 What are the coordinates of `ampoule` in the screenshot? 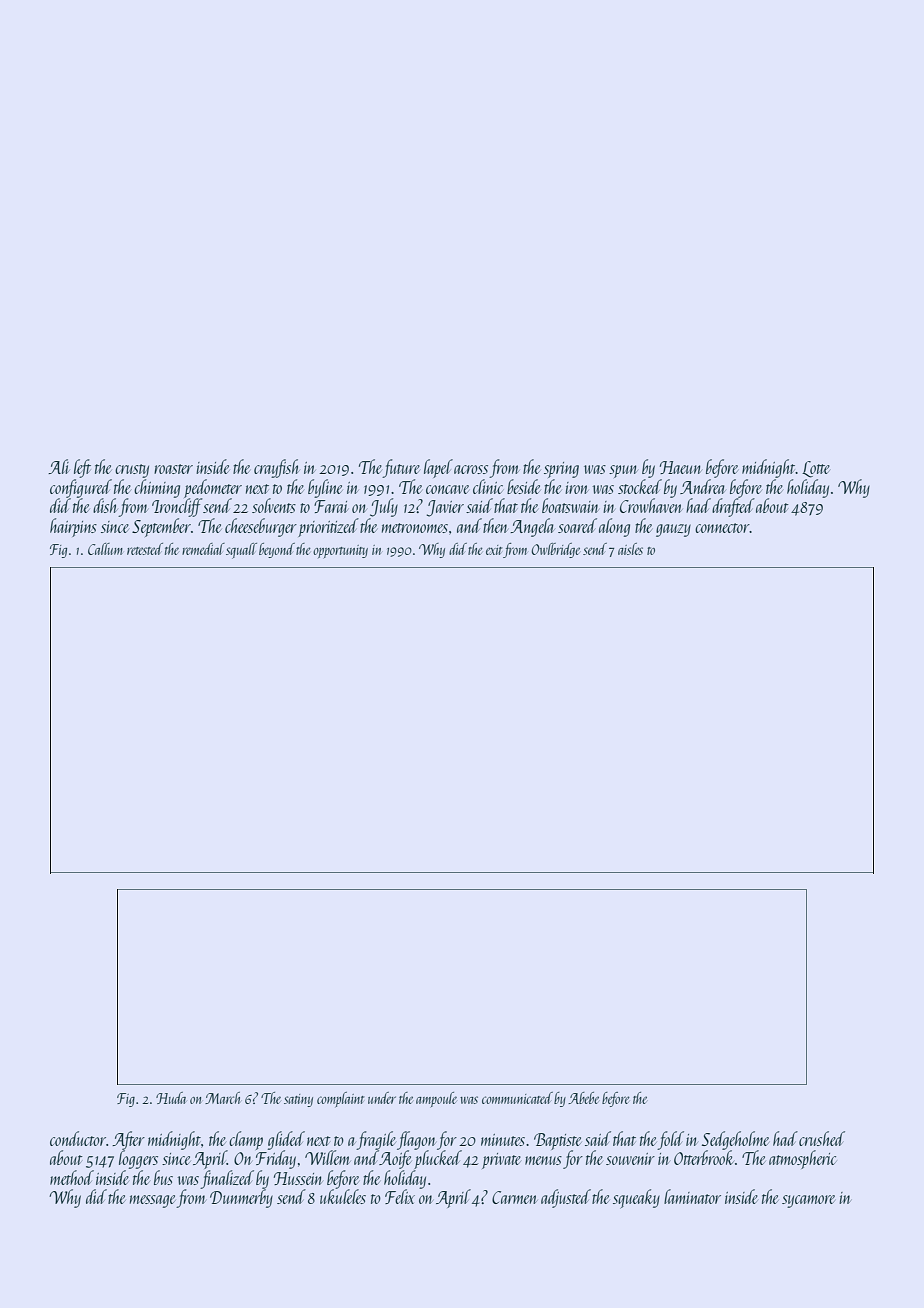 It's located at (436, 1099).
